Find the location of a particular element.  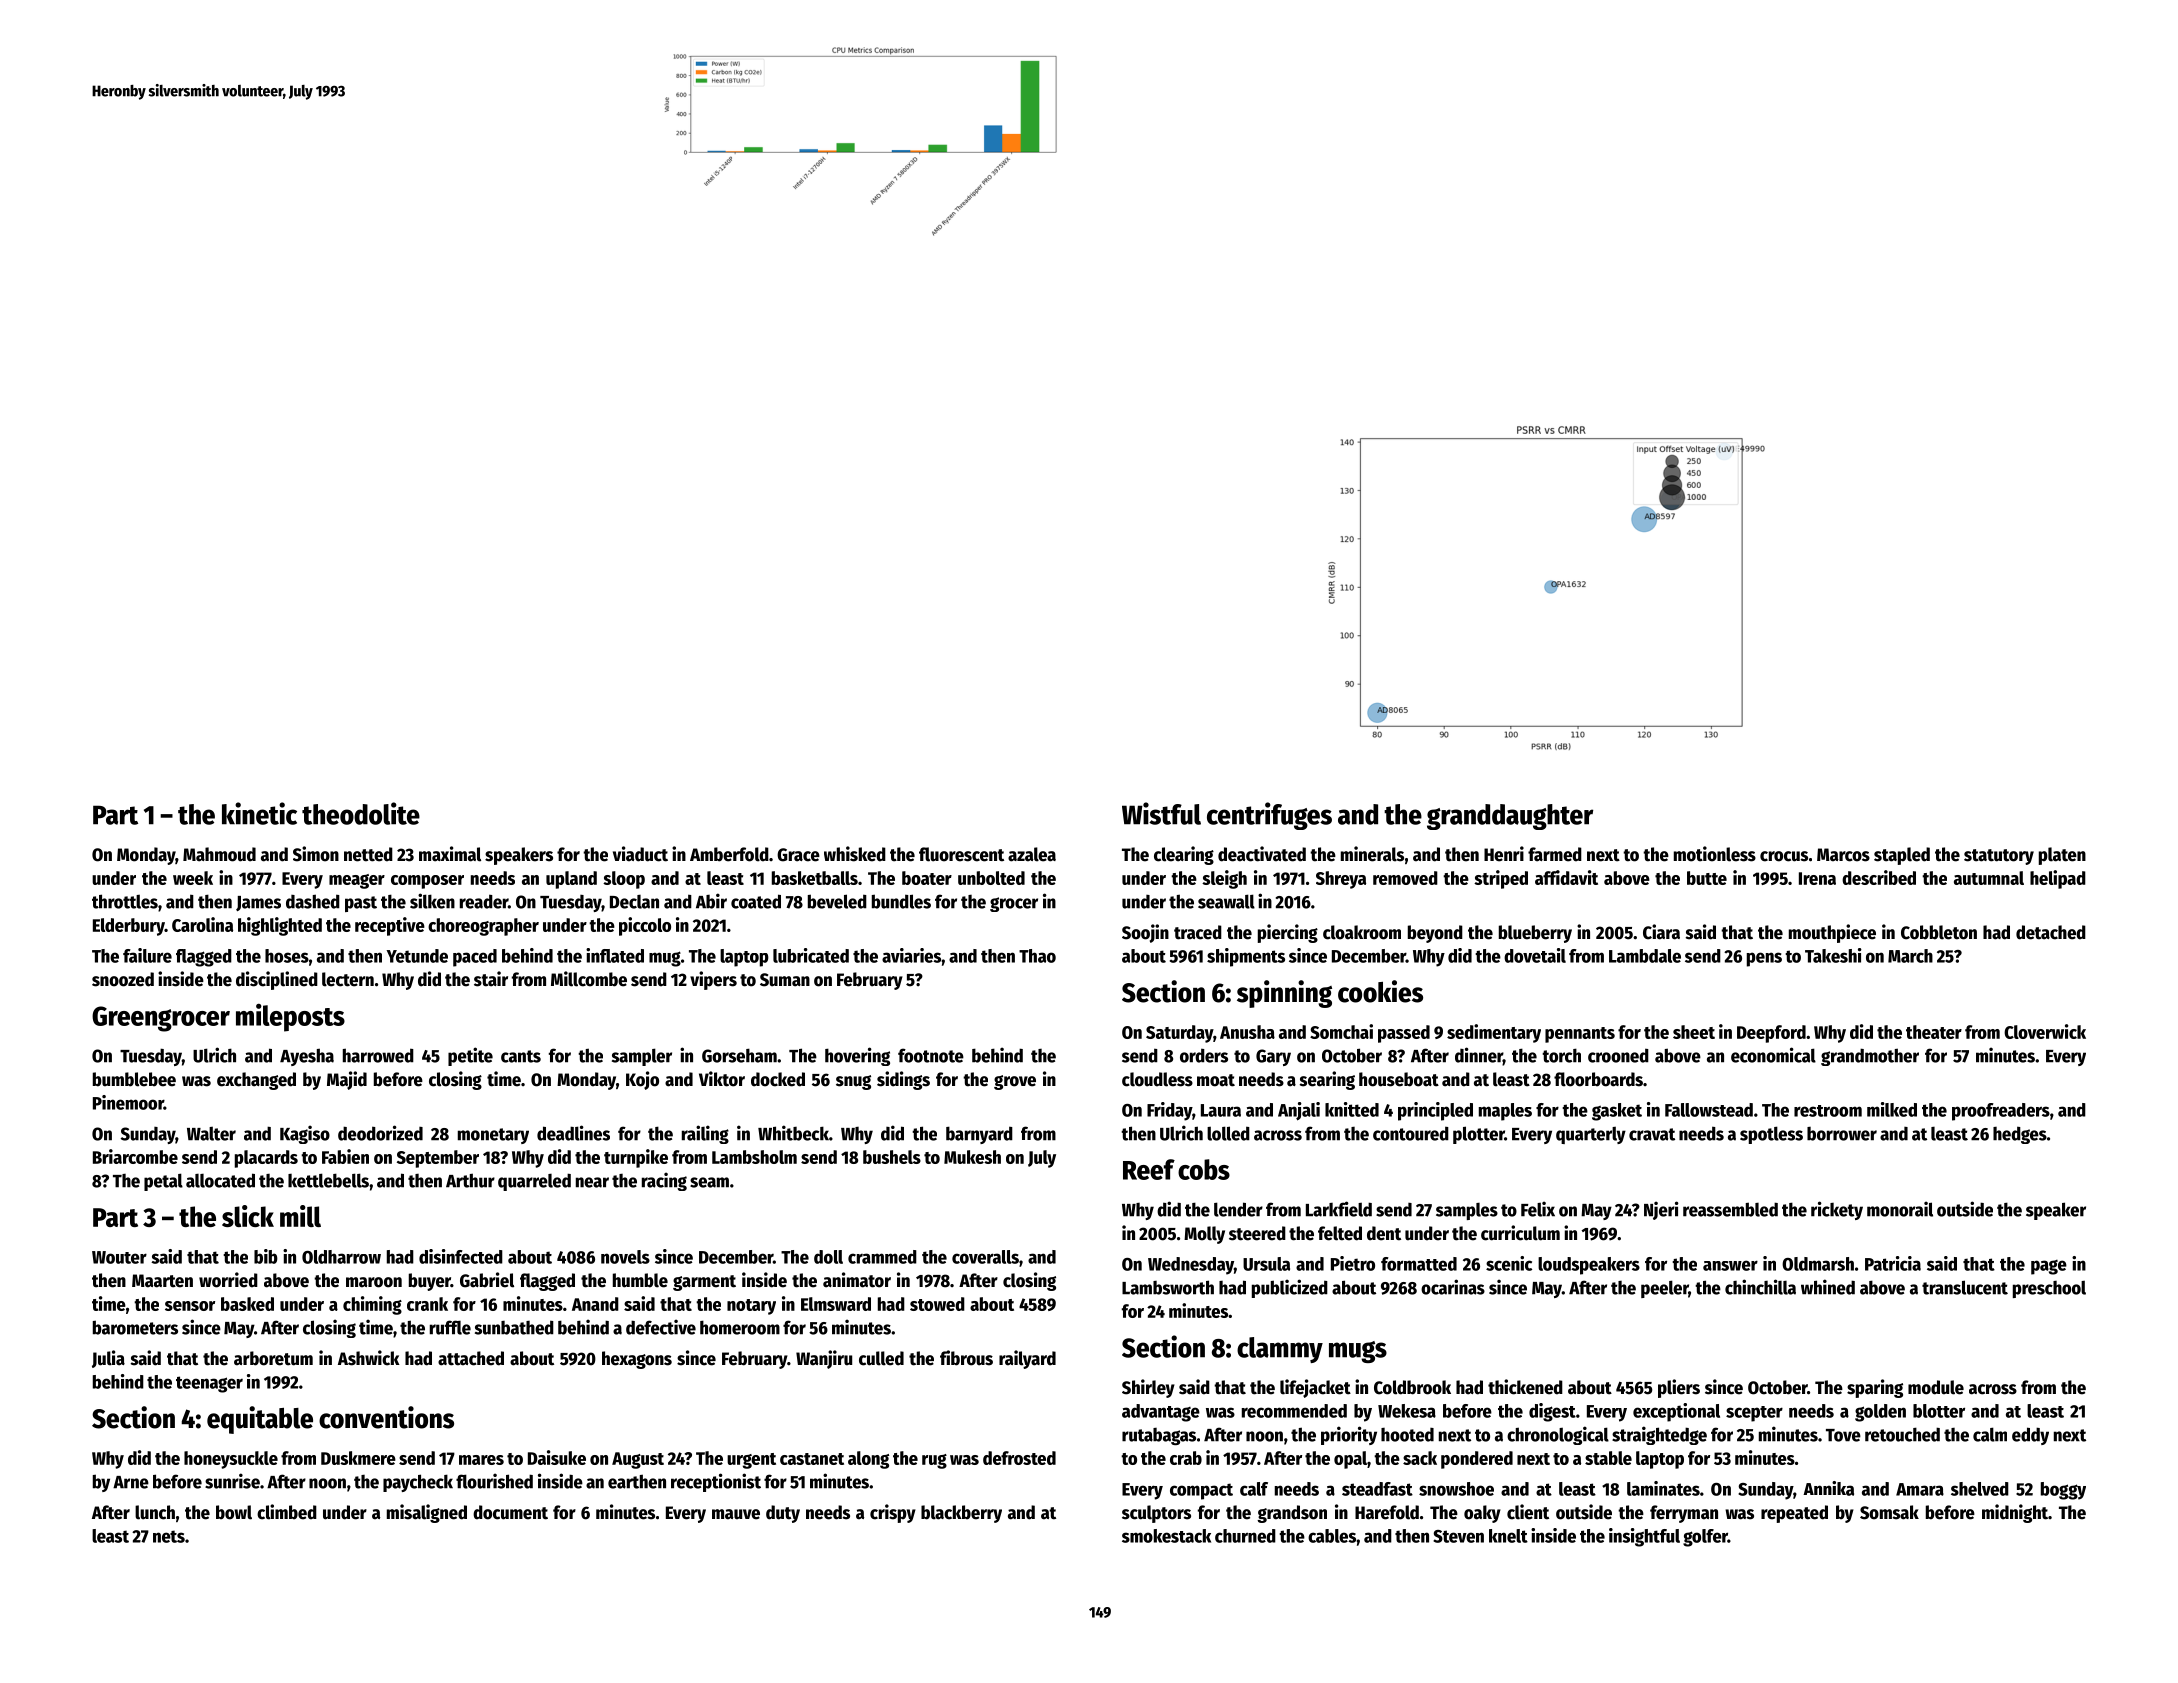

curriculum is located at coordinates (1520, 1233).
